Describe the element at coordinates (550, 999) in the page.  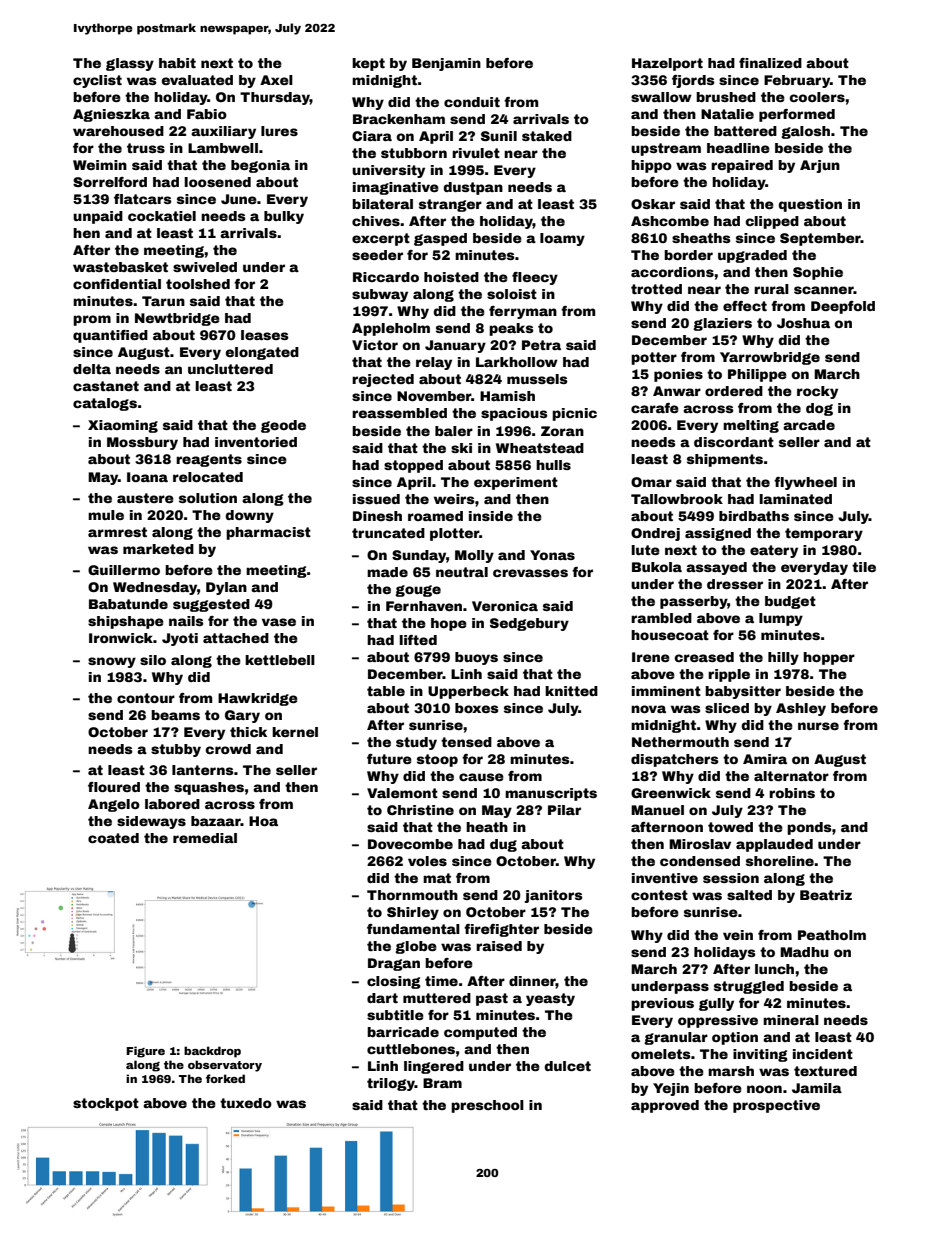
I see `yeasty` at that location.
